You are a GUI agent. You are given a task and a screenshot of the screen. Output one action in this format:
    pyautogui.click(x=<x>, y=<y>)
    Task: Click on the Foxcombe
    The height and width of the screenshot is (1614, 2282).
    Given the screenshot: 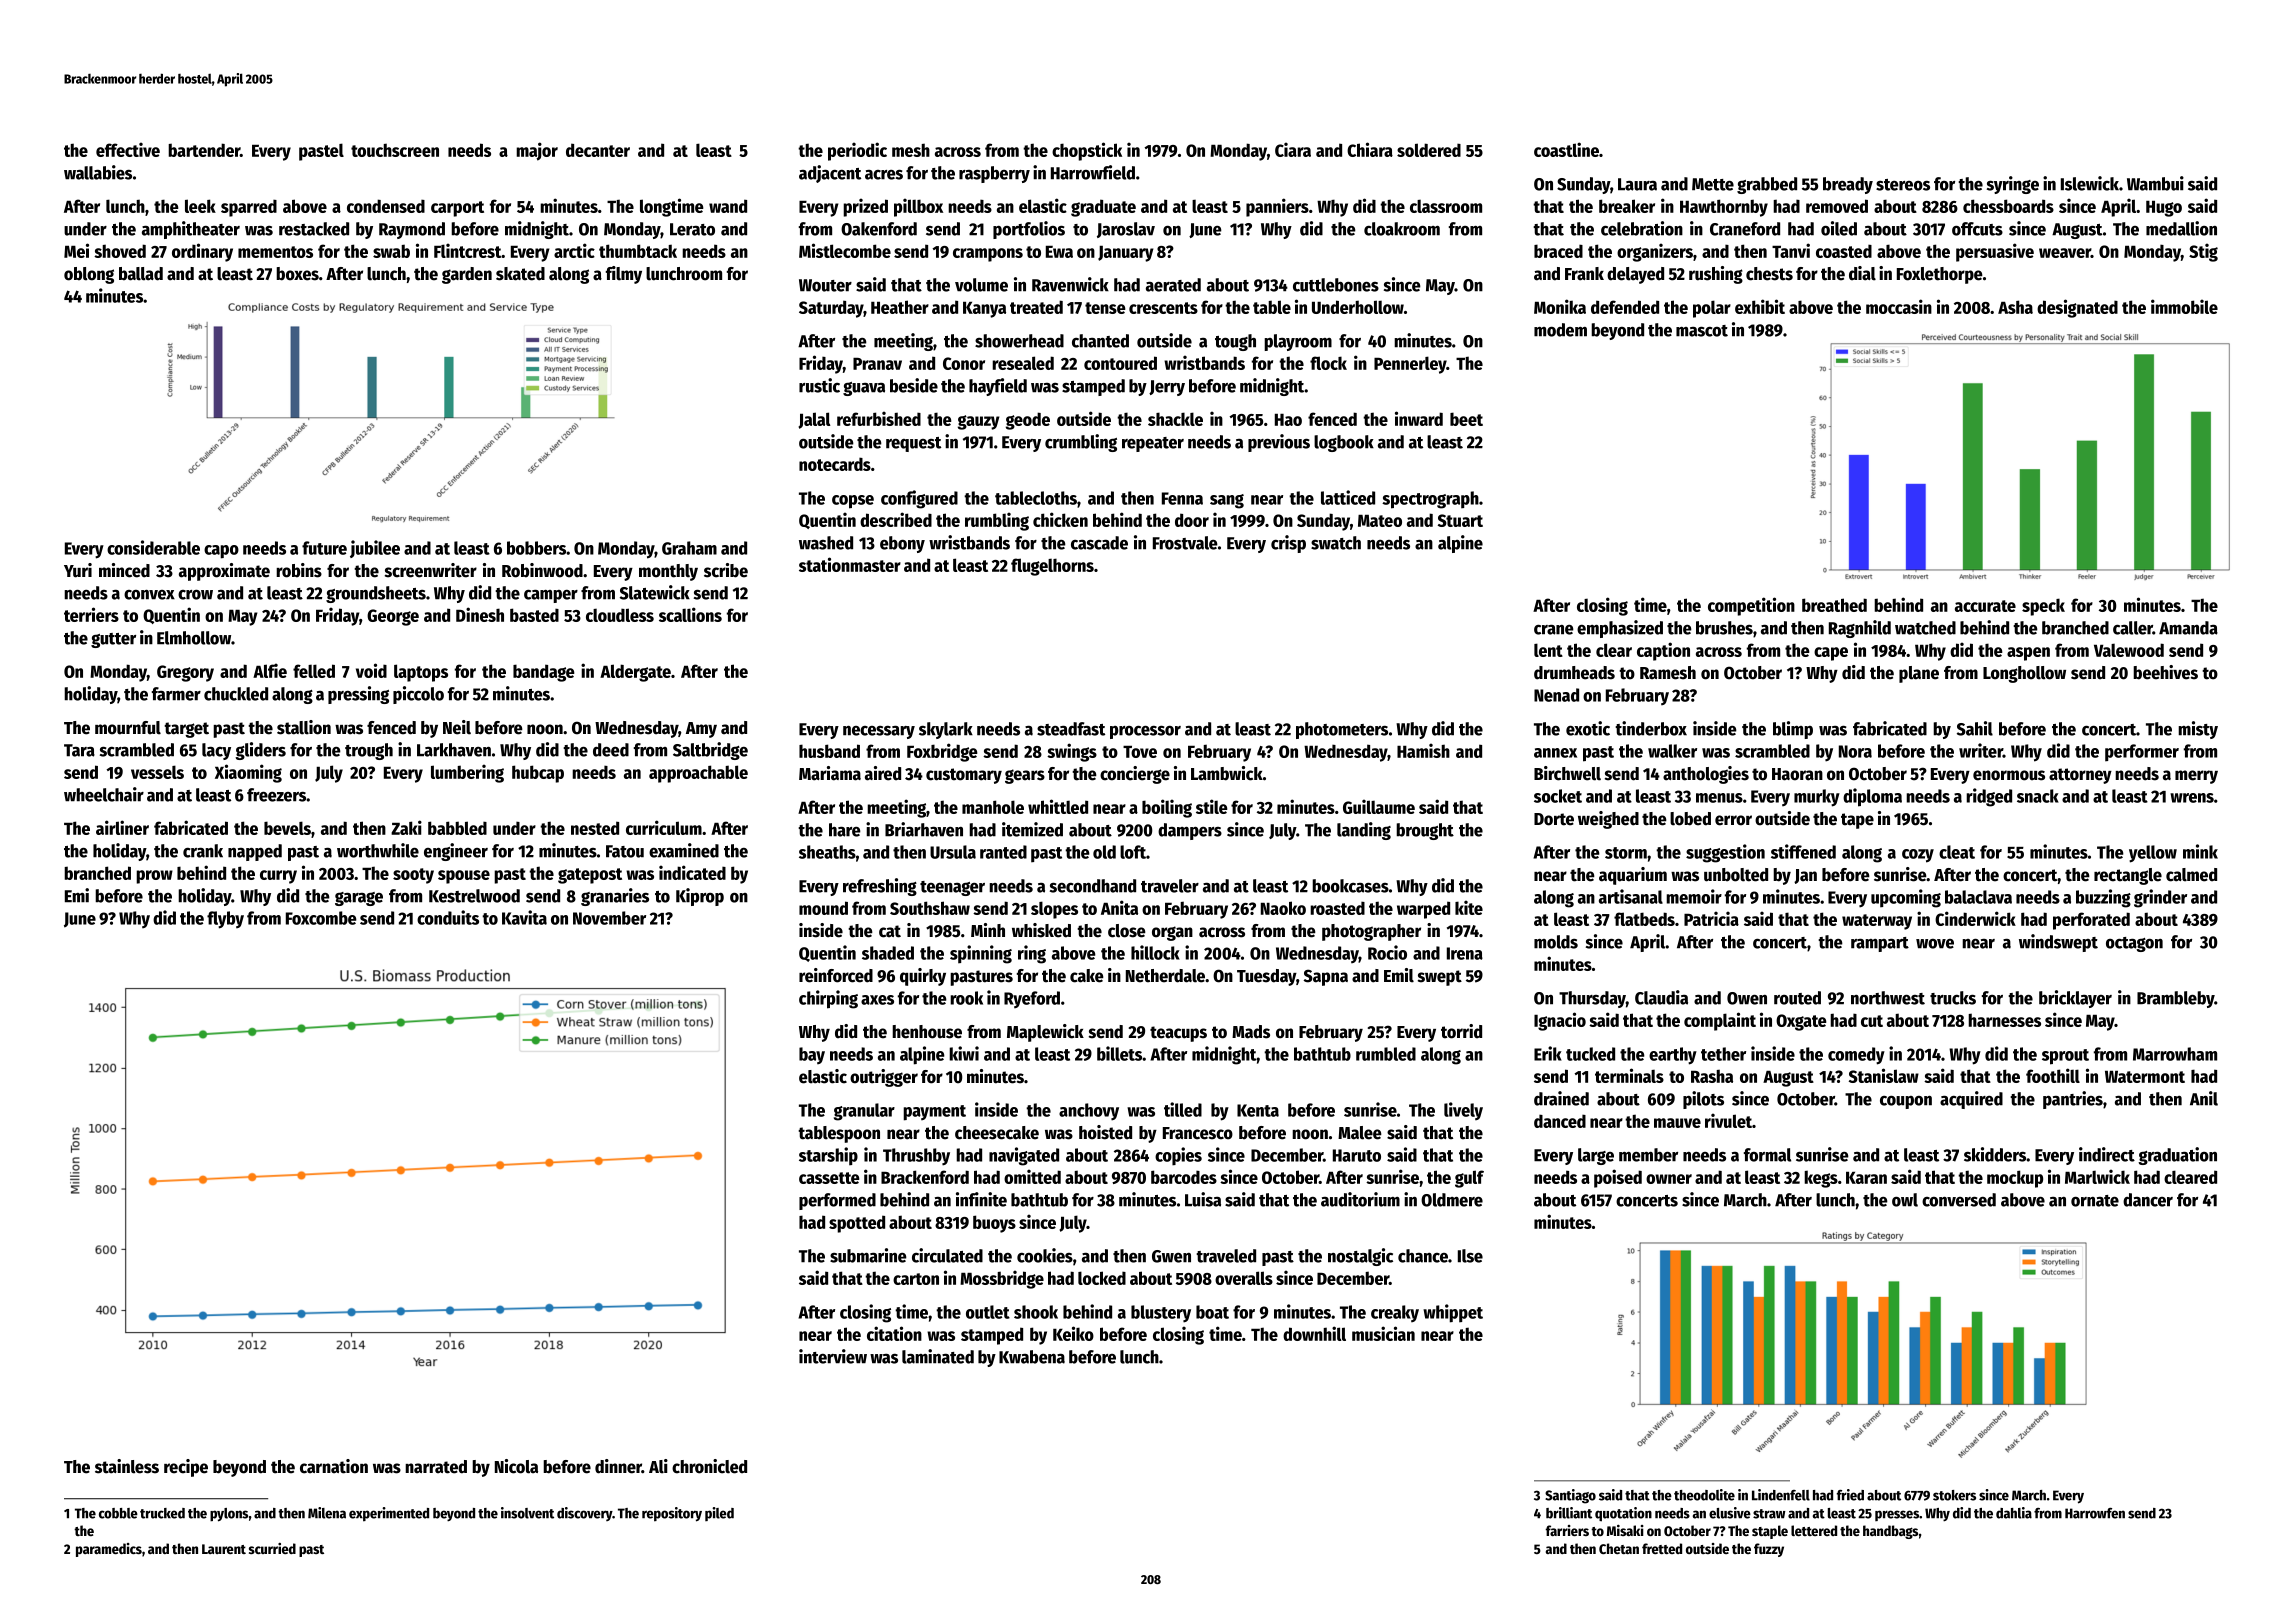 What is the action you would take?
    pyautogui.click(x=321, y=918)
